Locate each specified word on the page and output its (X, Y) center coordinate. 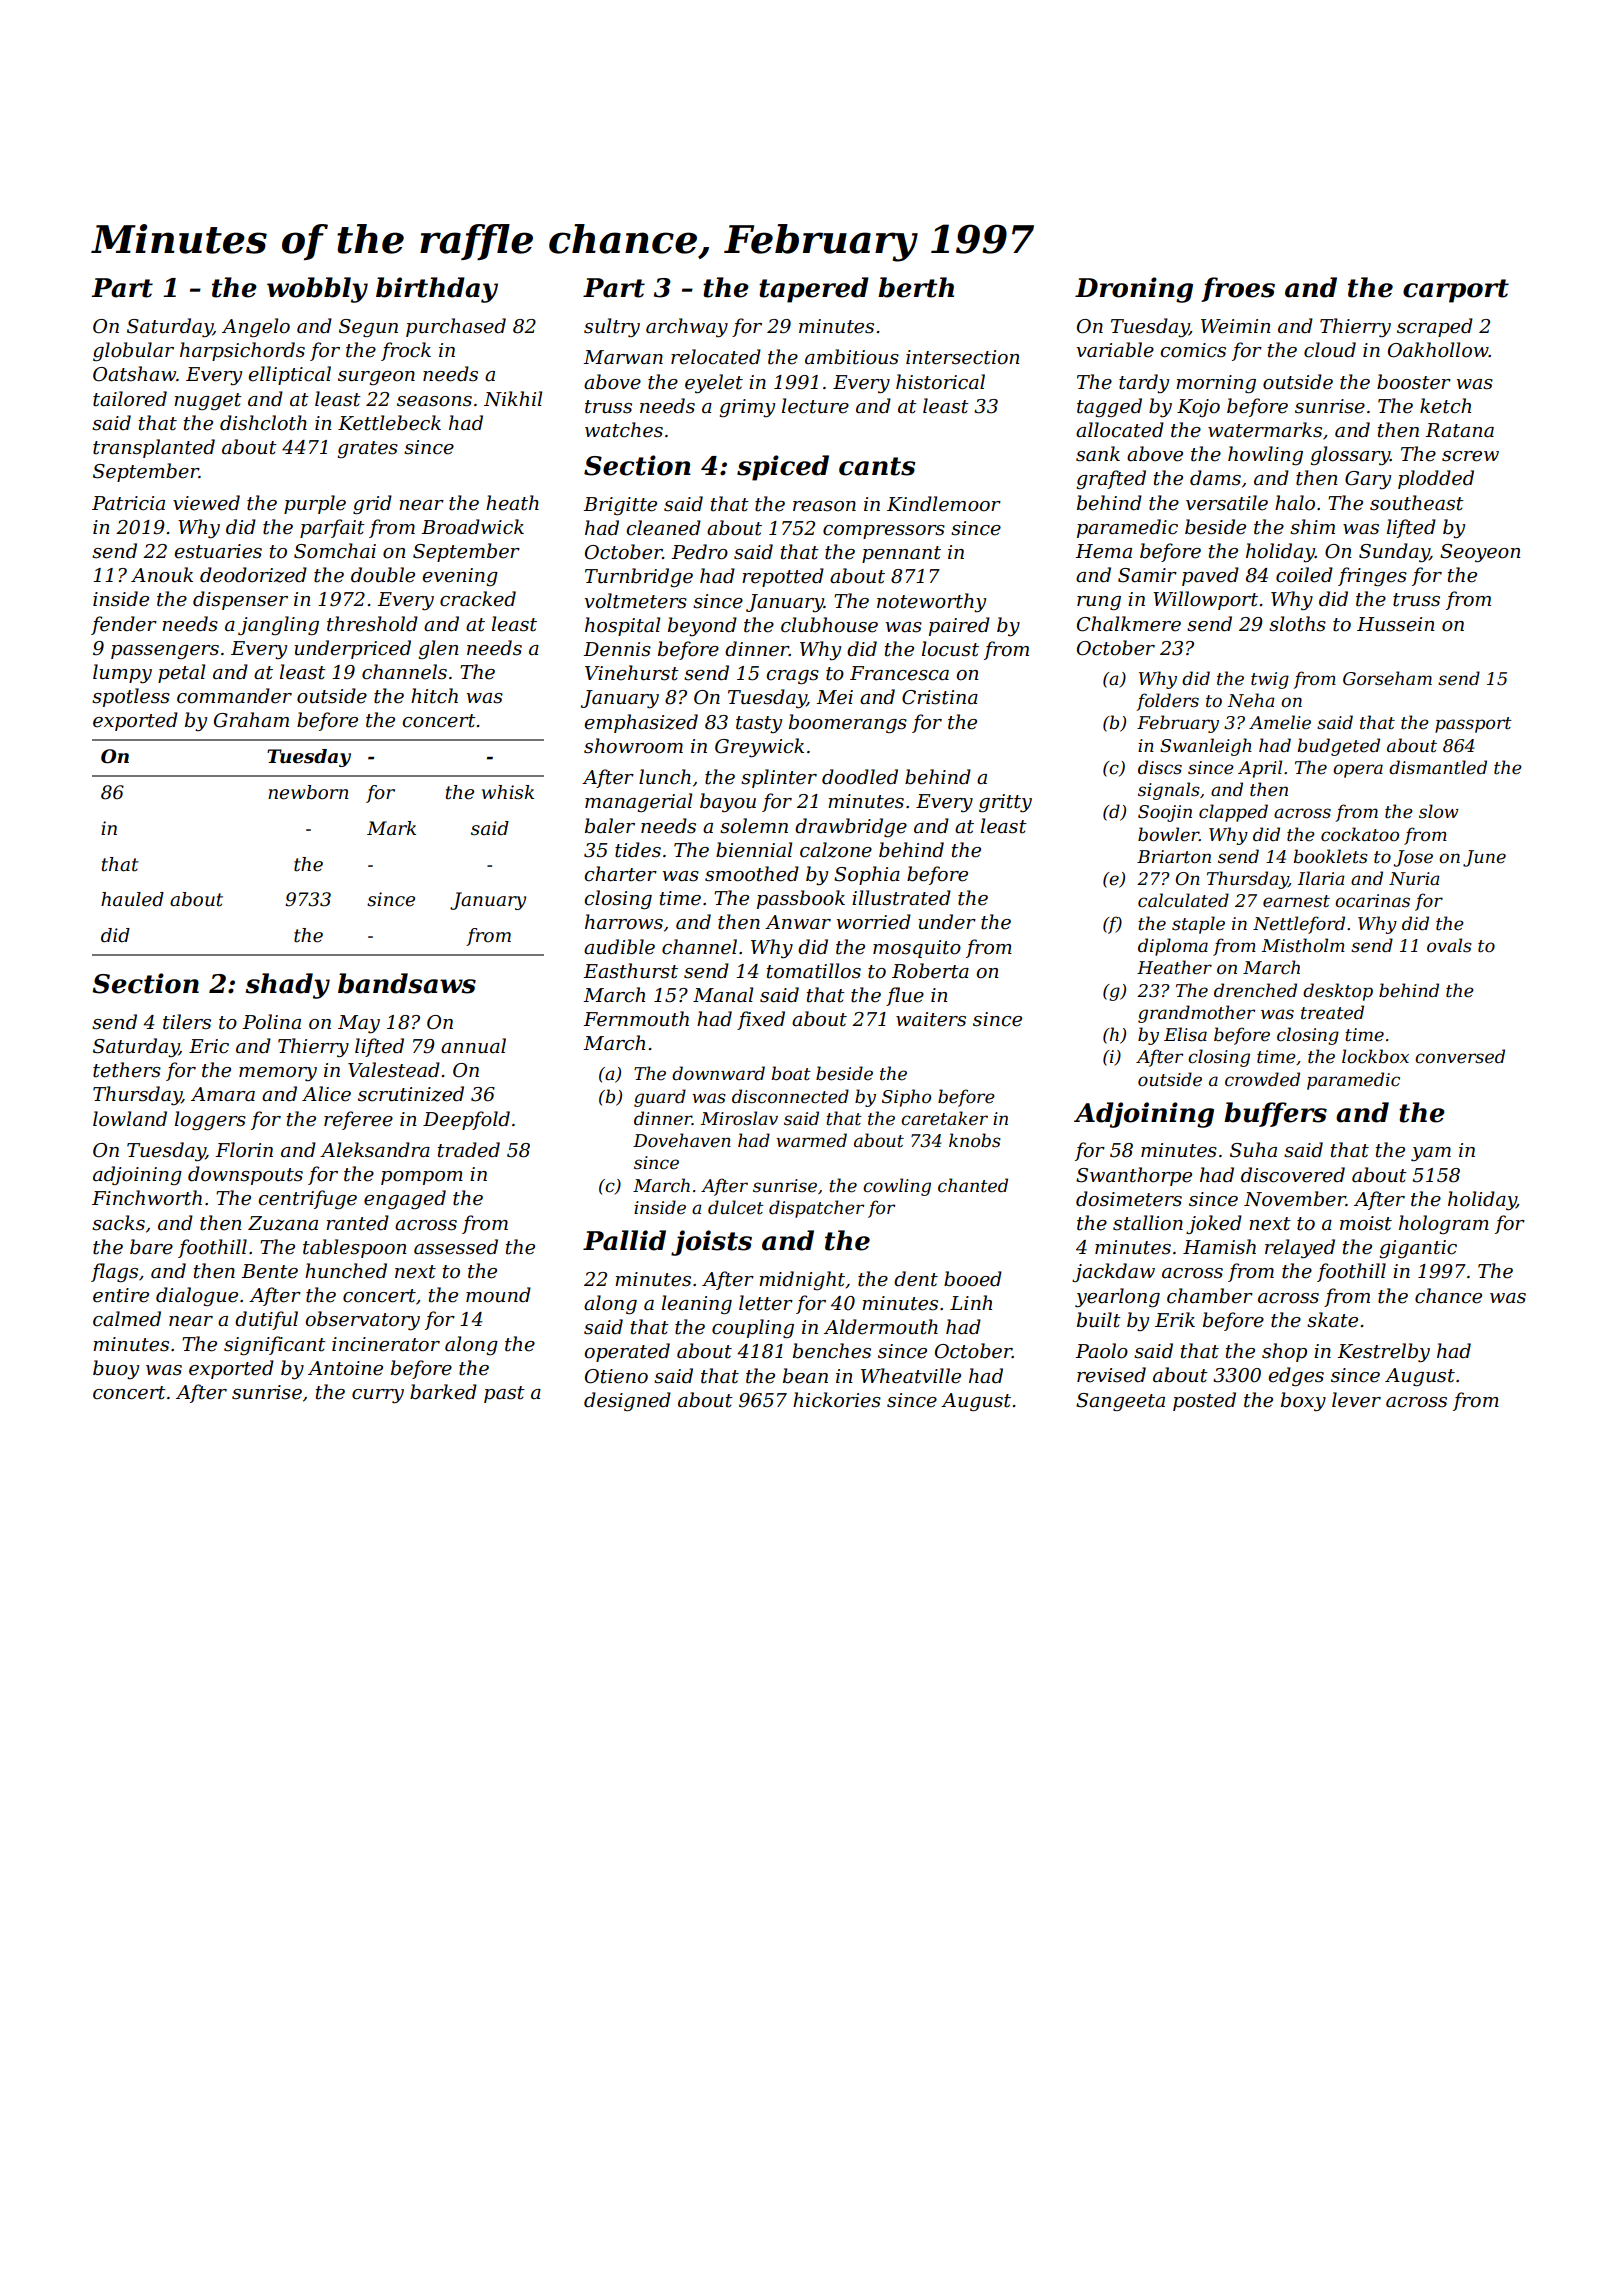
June (1484, 858)
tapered (814, 290)
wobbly (317, 290)
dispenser (240, 600)
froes (1238, 289)
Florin (244, 1150)
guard (660, 1098)
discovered (1293, 1175)
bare (151, 1247)
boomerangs (848, 723)
